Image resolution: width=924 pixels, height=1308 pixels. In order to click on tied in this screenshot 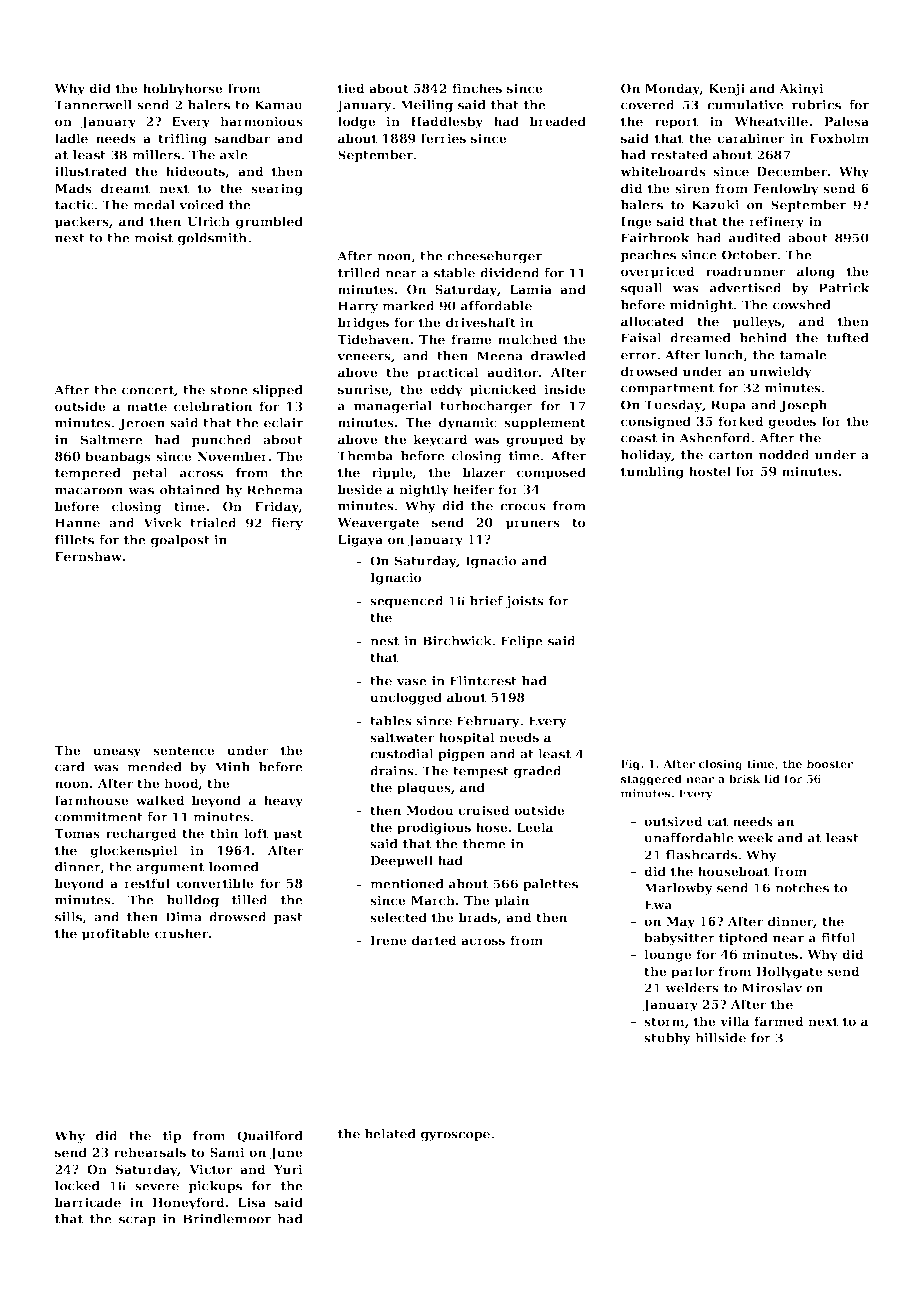, I will do `click(351, 88)`.
